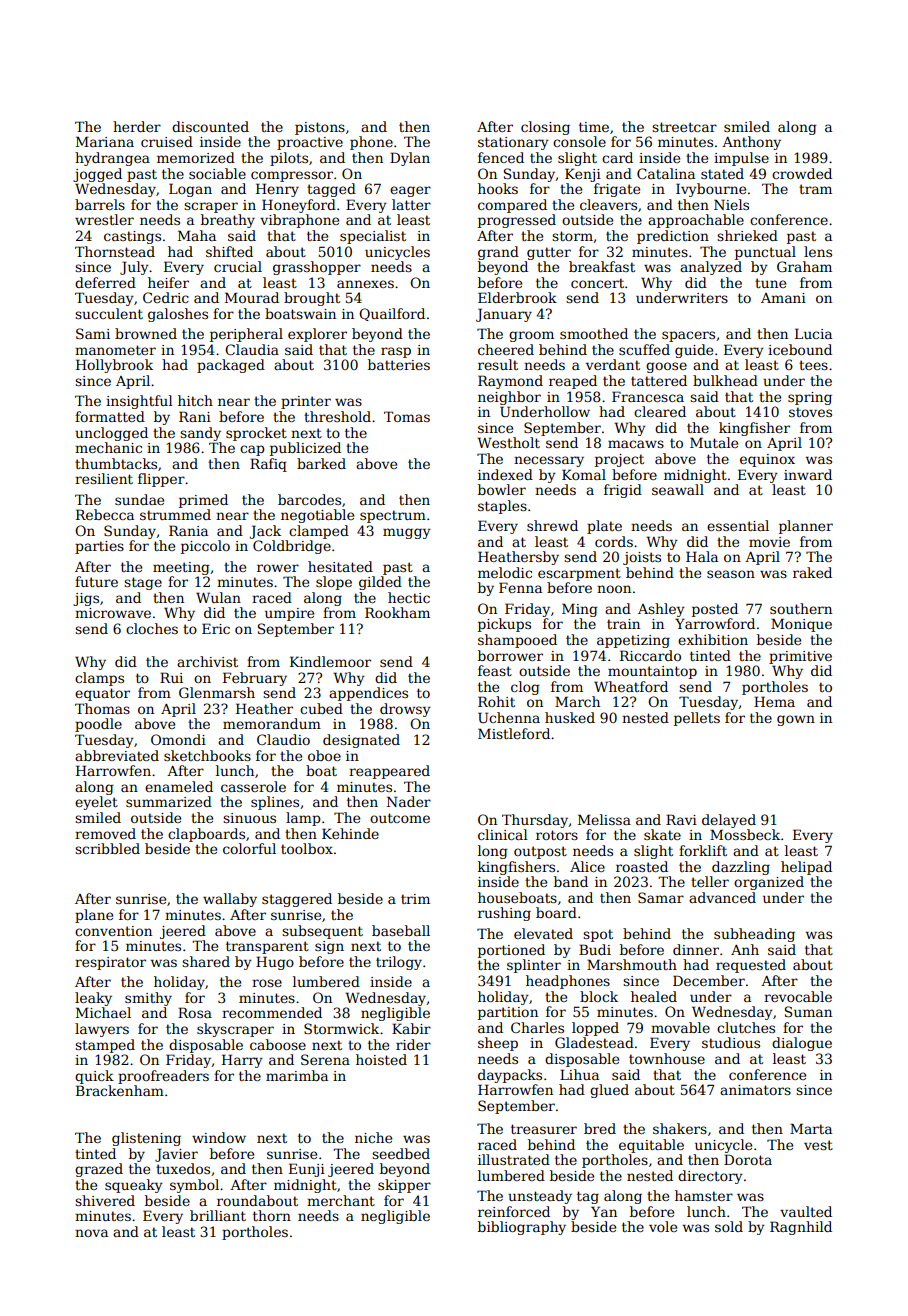 Image resolution: width=908 pixels, height=1316 pixels. I want to click on bibliography, so click(522, 1228).
